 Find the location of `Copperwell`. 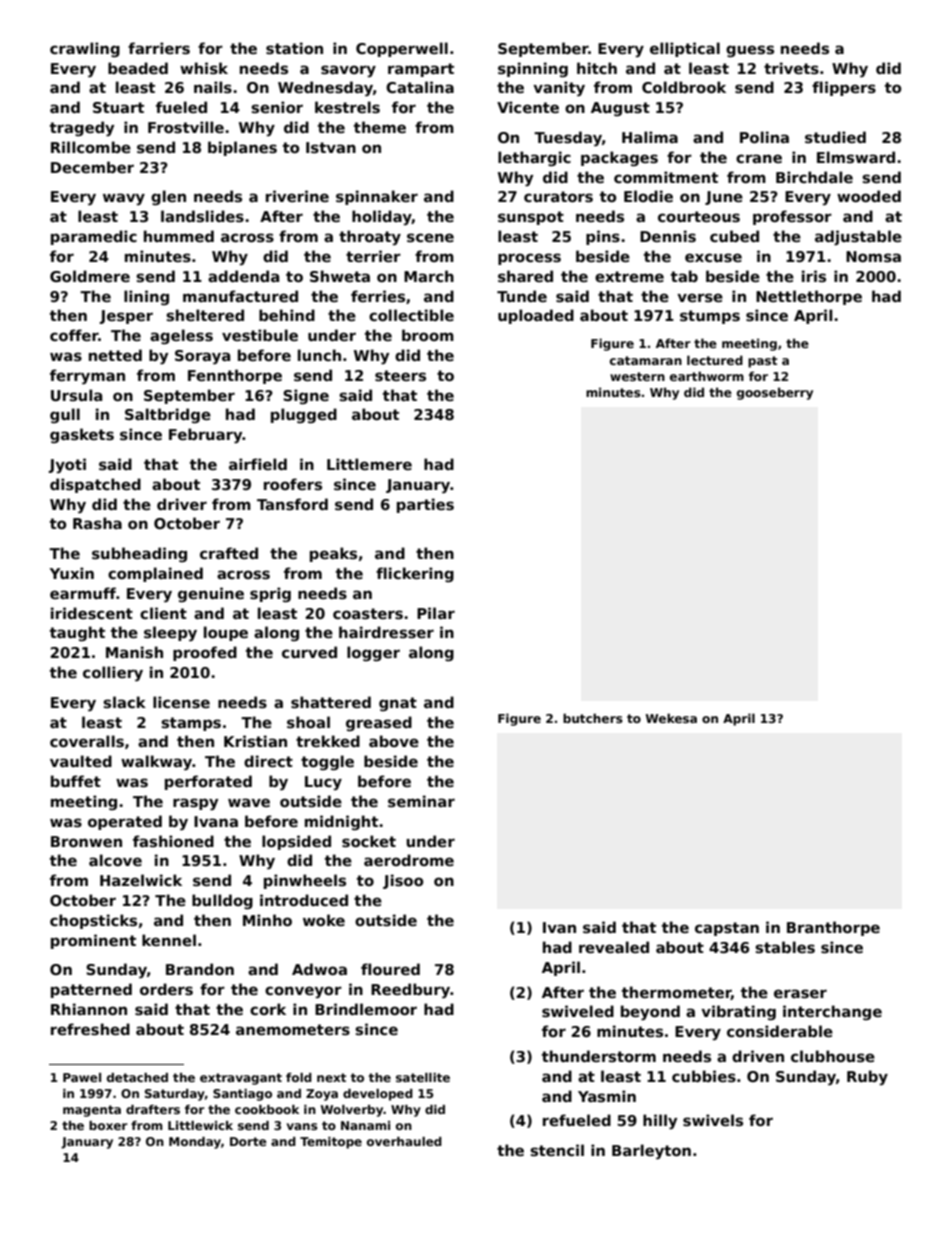

Copperwell is located at coordinates (402, 49).
